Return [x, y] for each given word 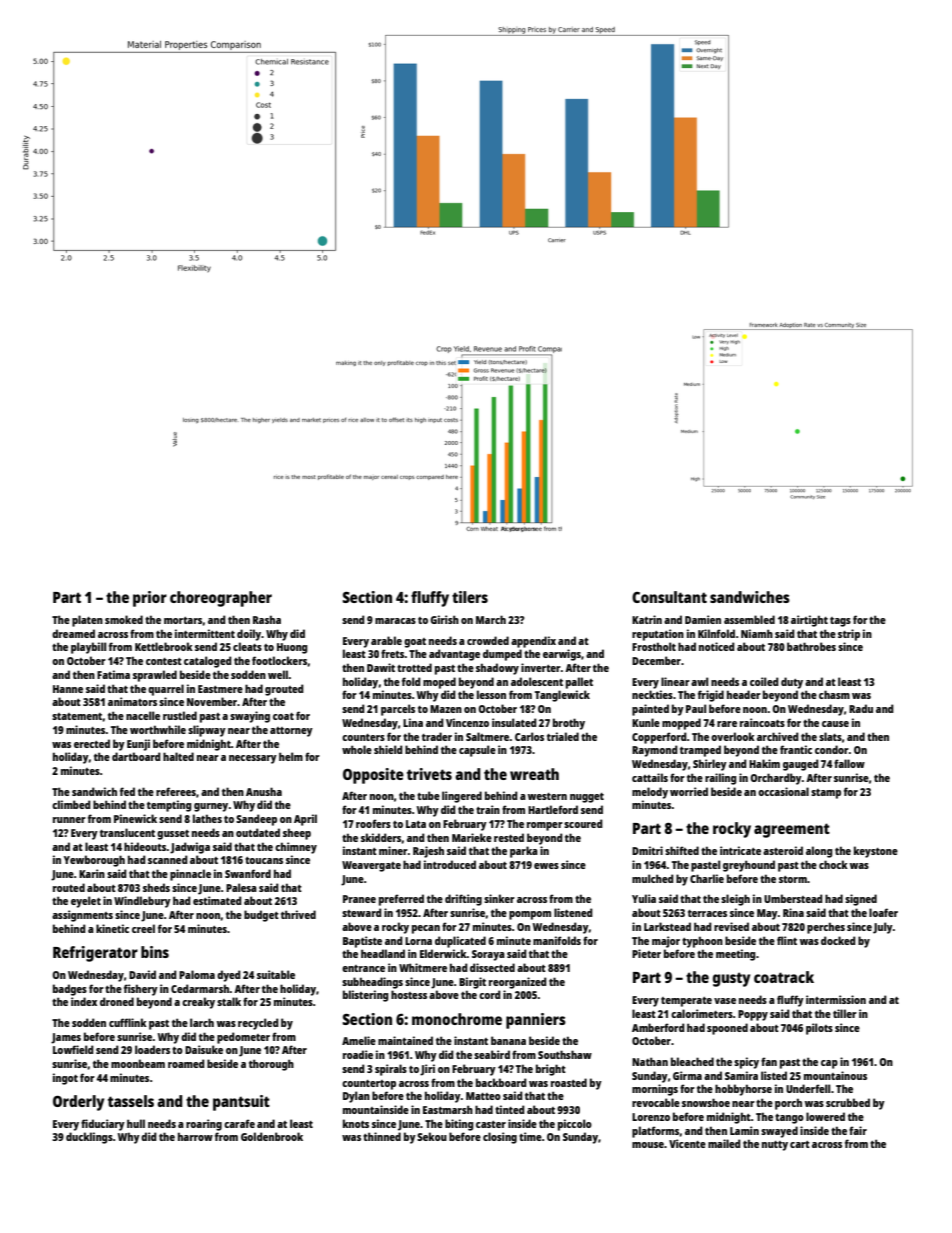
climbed [71, 804]
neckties [652, 694]
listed [774, 1075]
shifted [682, 850]
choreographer [221, 599]
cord [490, 994]
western [547, 796]
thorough [271, 1065]
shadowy [497, 669]
